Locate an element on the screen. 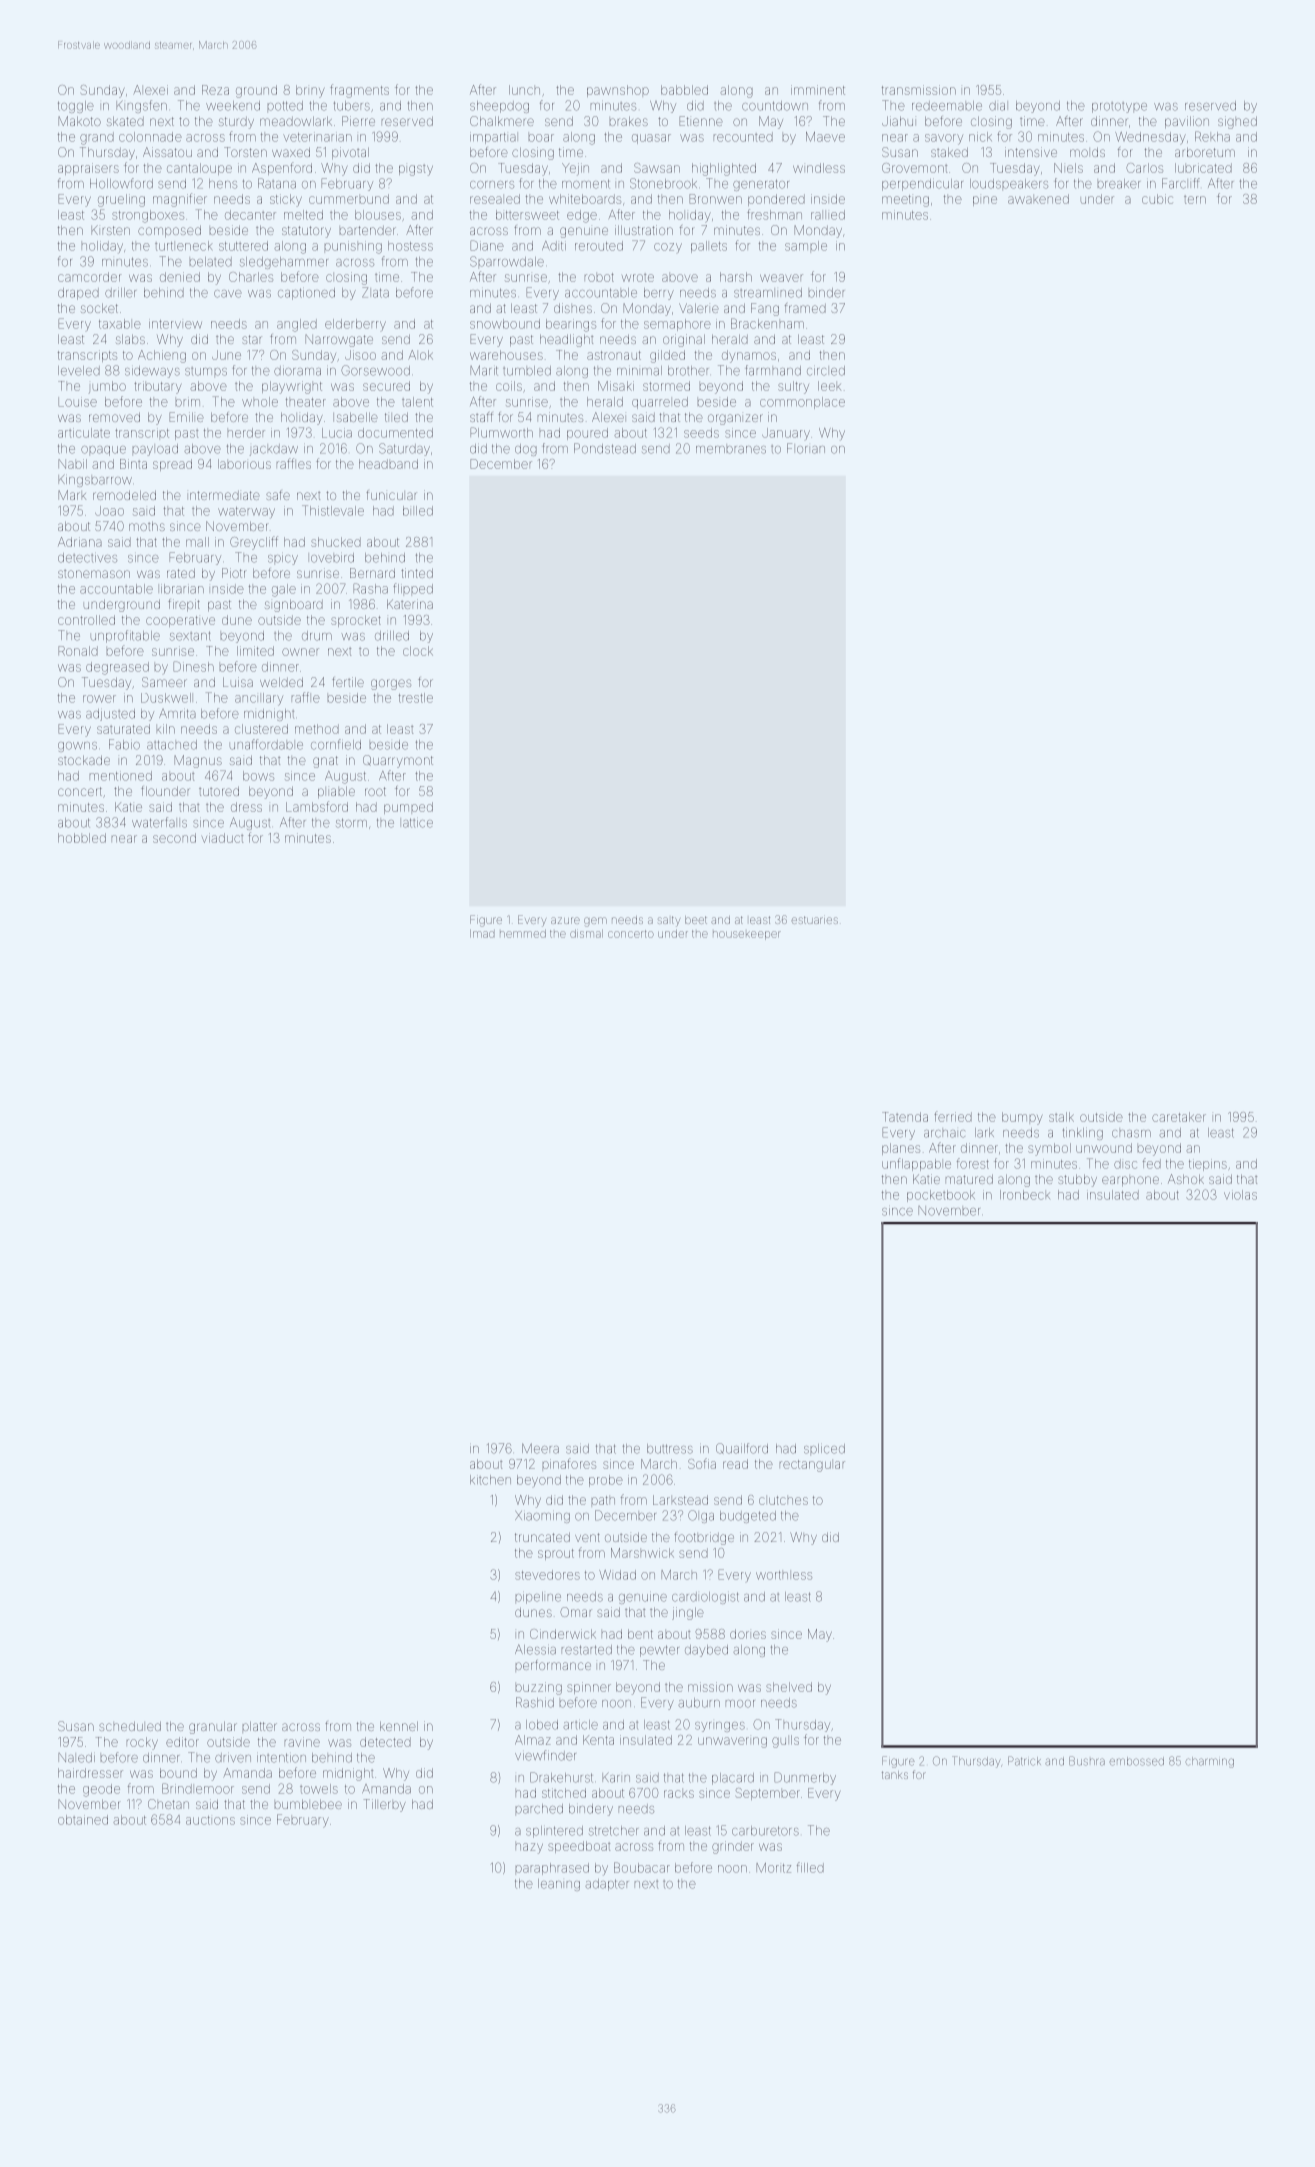  brakes is located at coordinates (629, 121).
